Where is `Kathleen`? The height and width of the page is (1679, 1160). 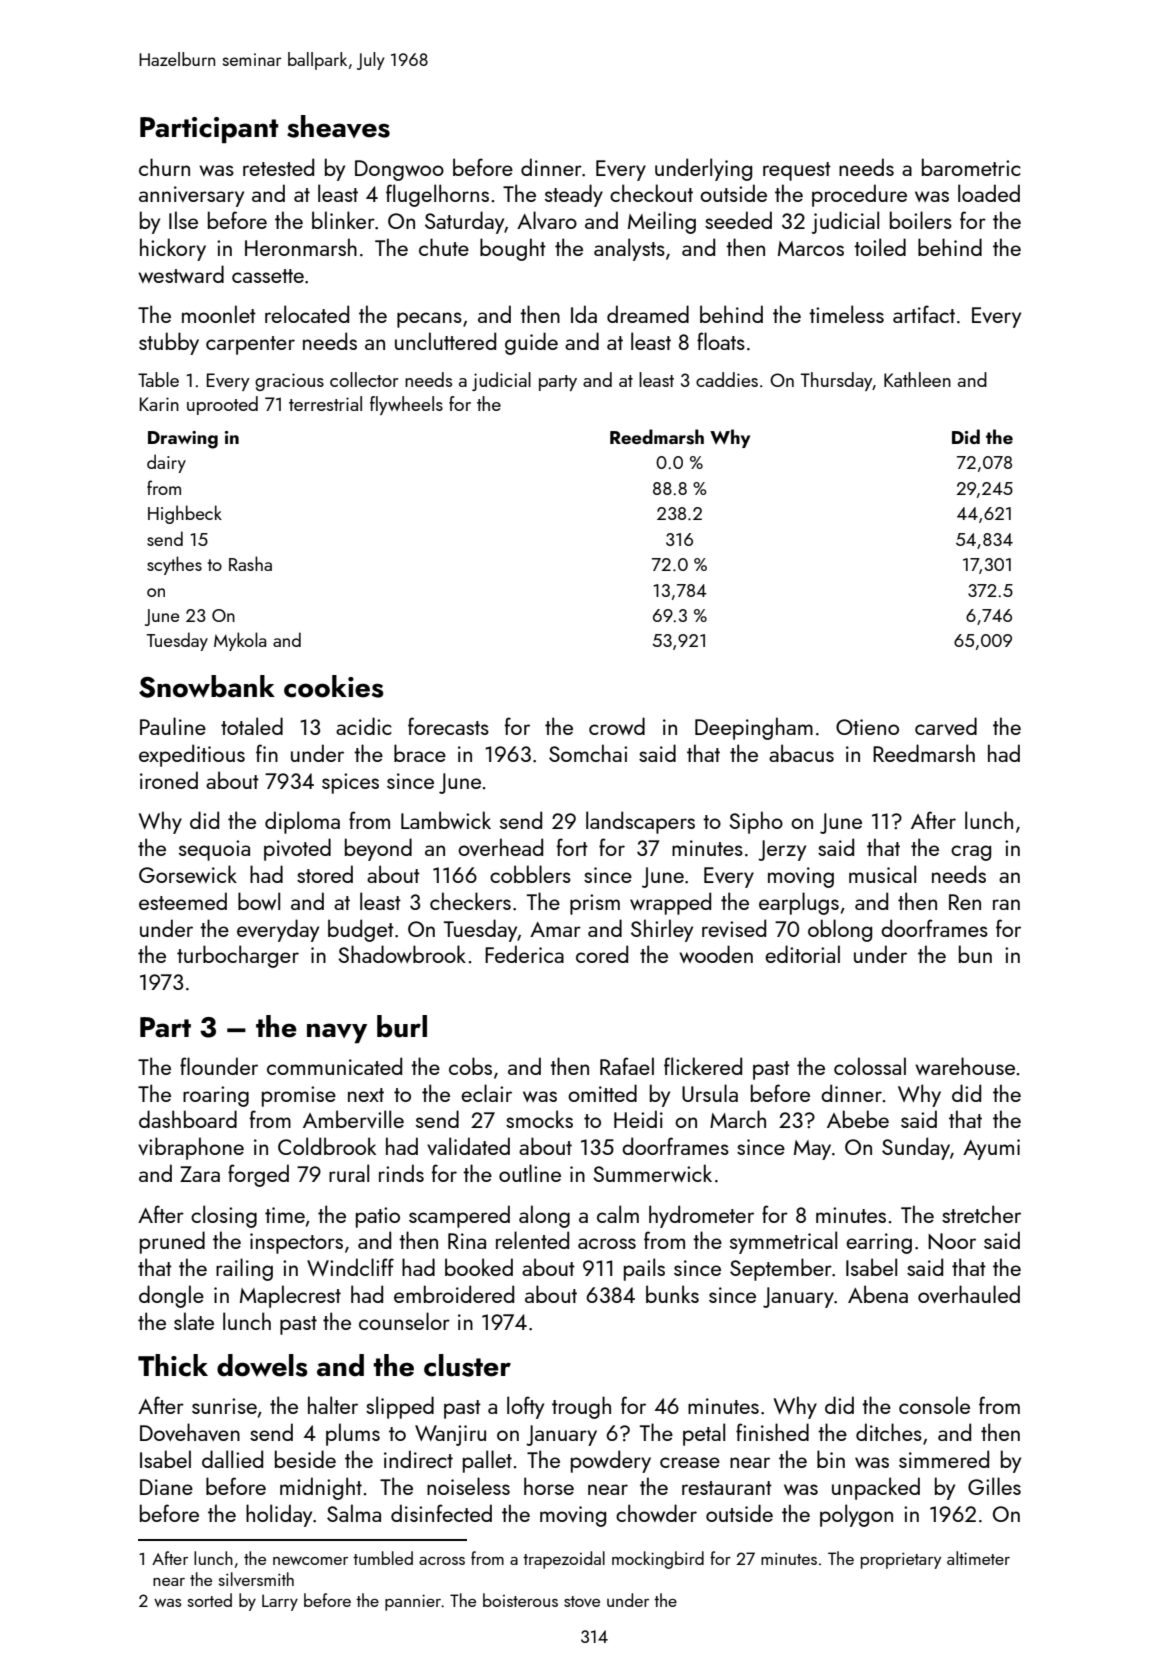
Kathleen is located at coordinates (917, 379).
